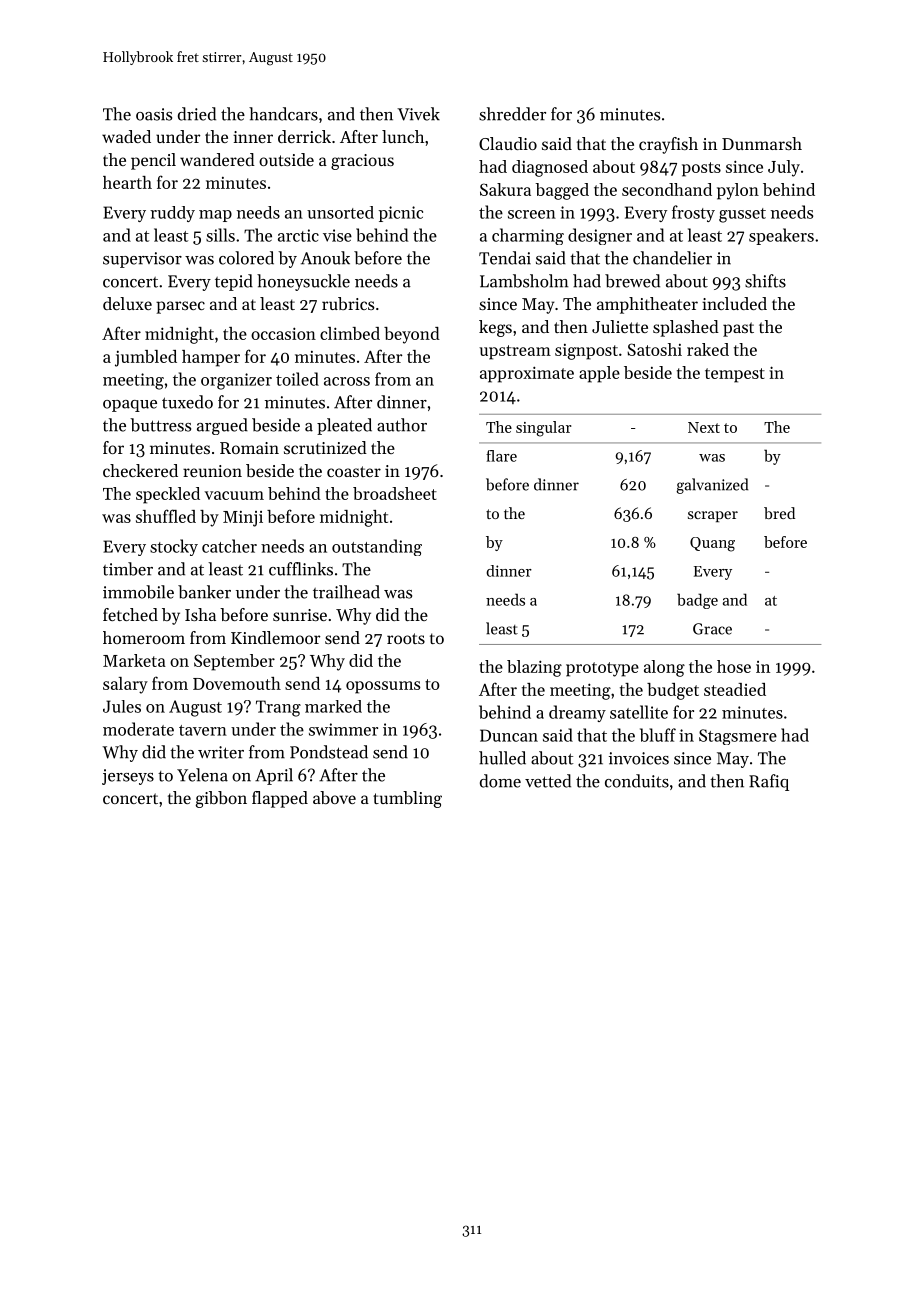  What do you see at coordinates (512, 114) in the screenshot?
I see `shredder` at bounding box center [512, 114].
